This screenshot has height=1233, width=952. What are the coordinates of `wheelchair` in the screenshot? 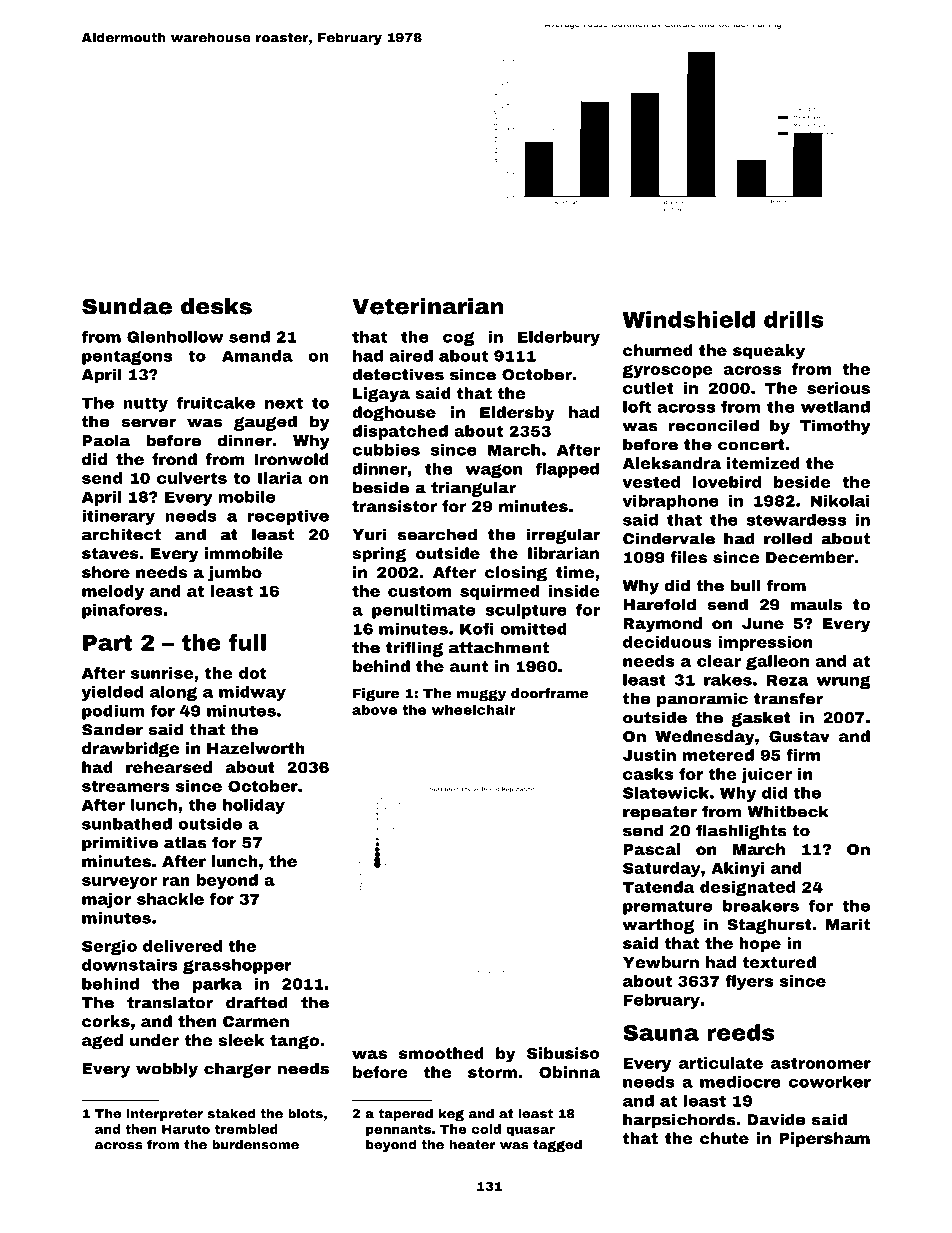 It's located at (474, 709).
